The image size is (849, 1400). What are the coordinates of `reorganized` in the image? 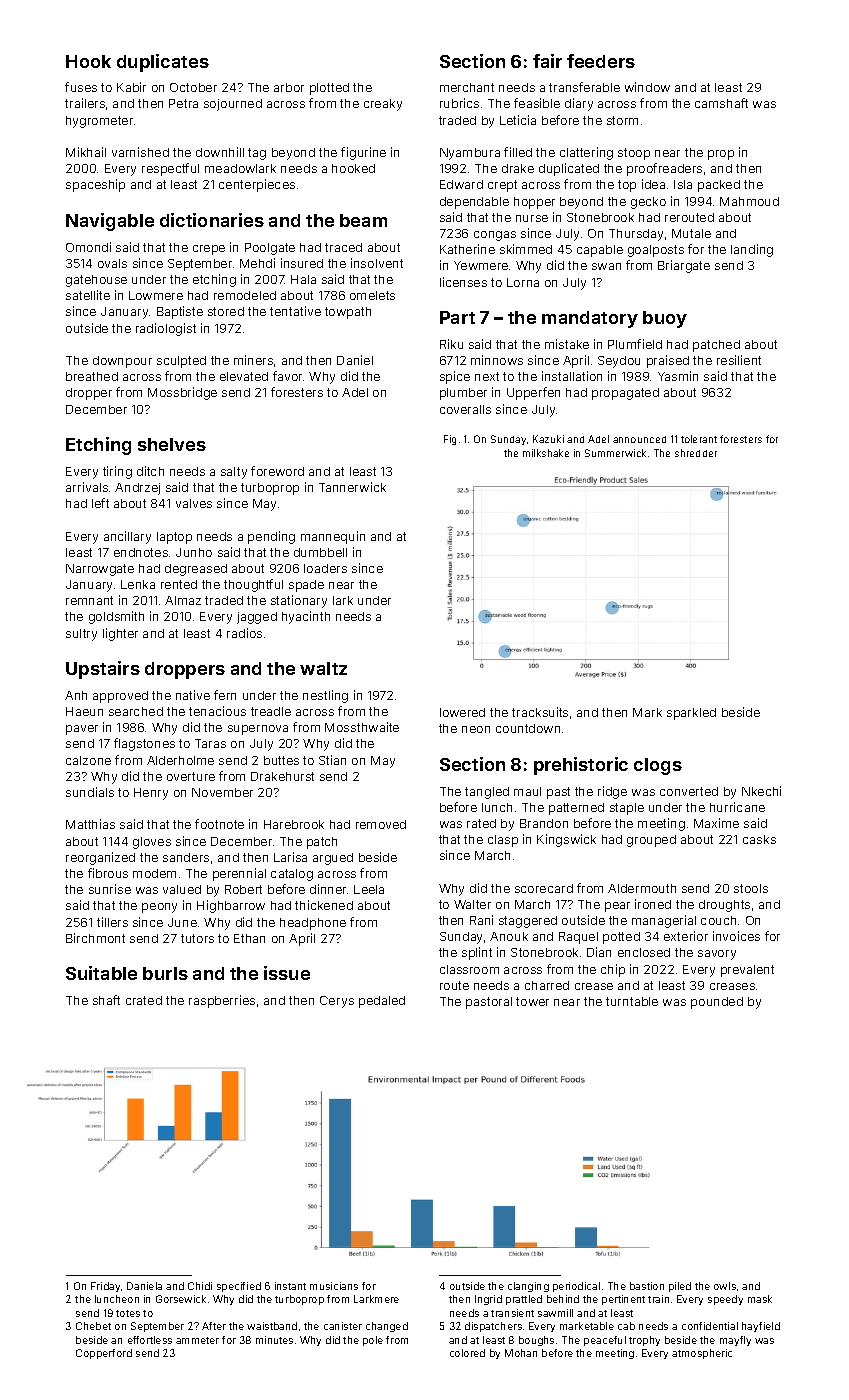 It's located at (100, 858).
